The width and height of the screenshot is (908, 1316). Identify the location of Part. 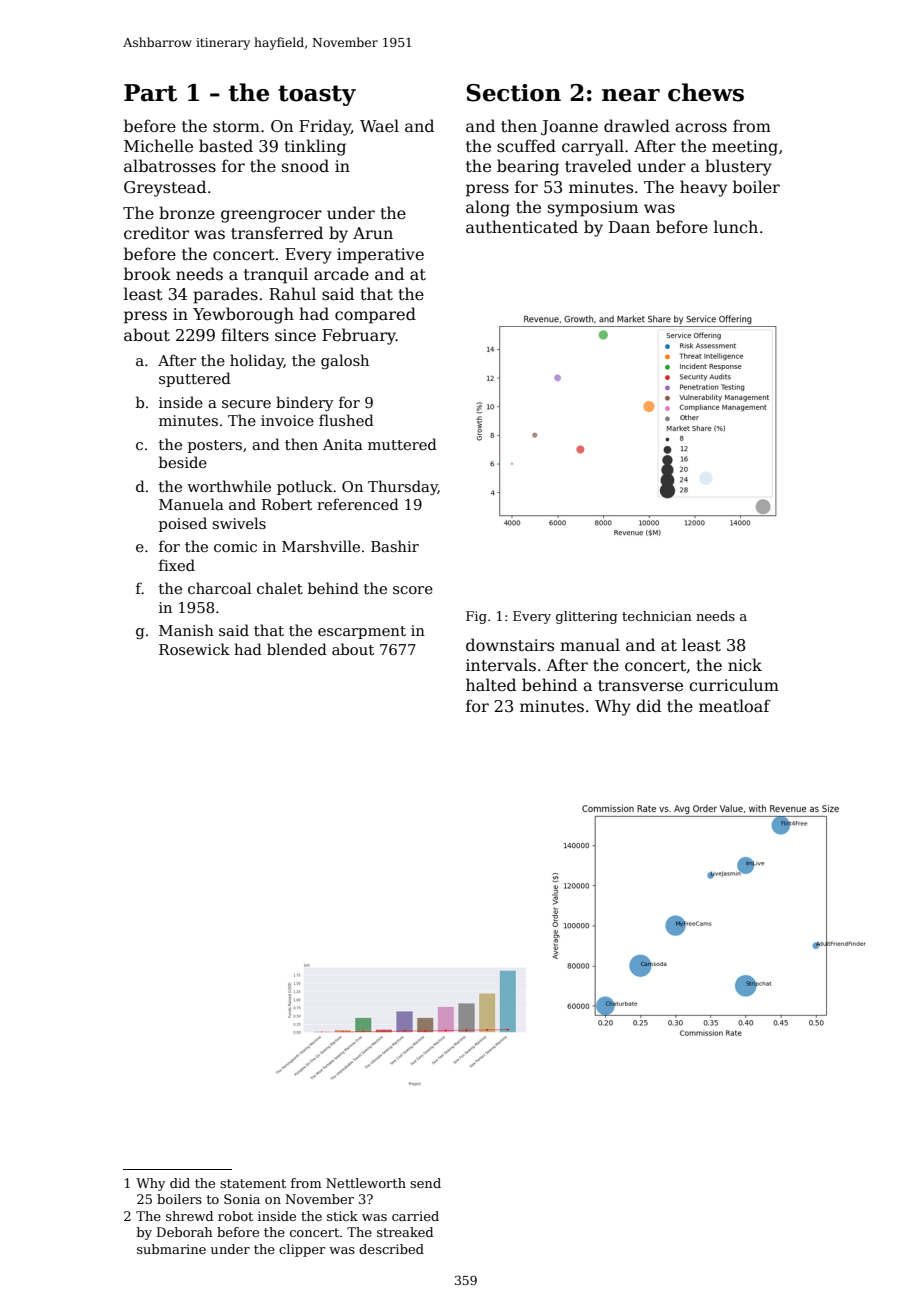
(150, 93).
